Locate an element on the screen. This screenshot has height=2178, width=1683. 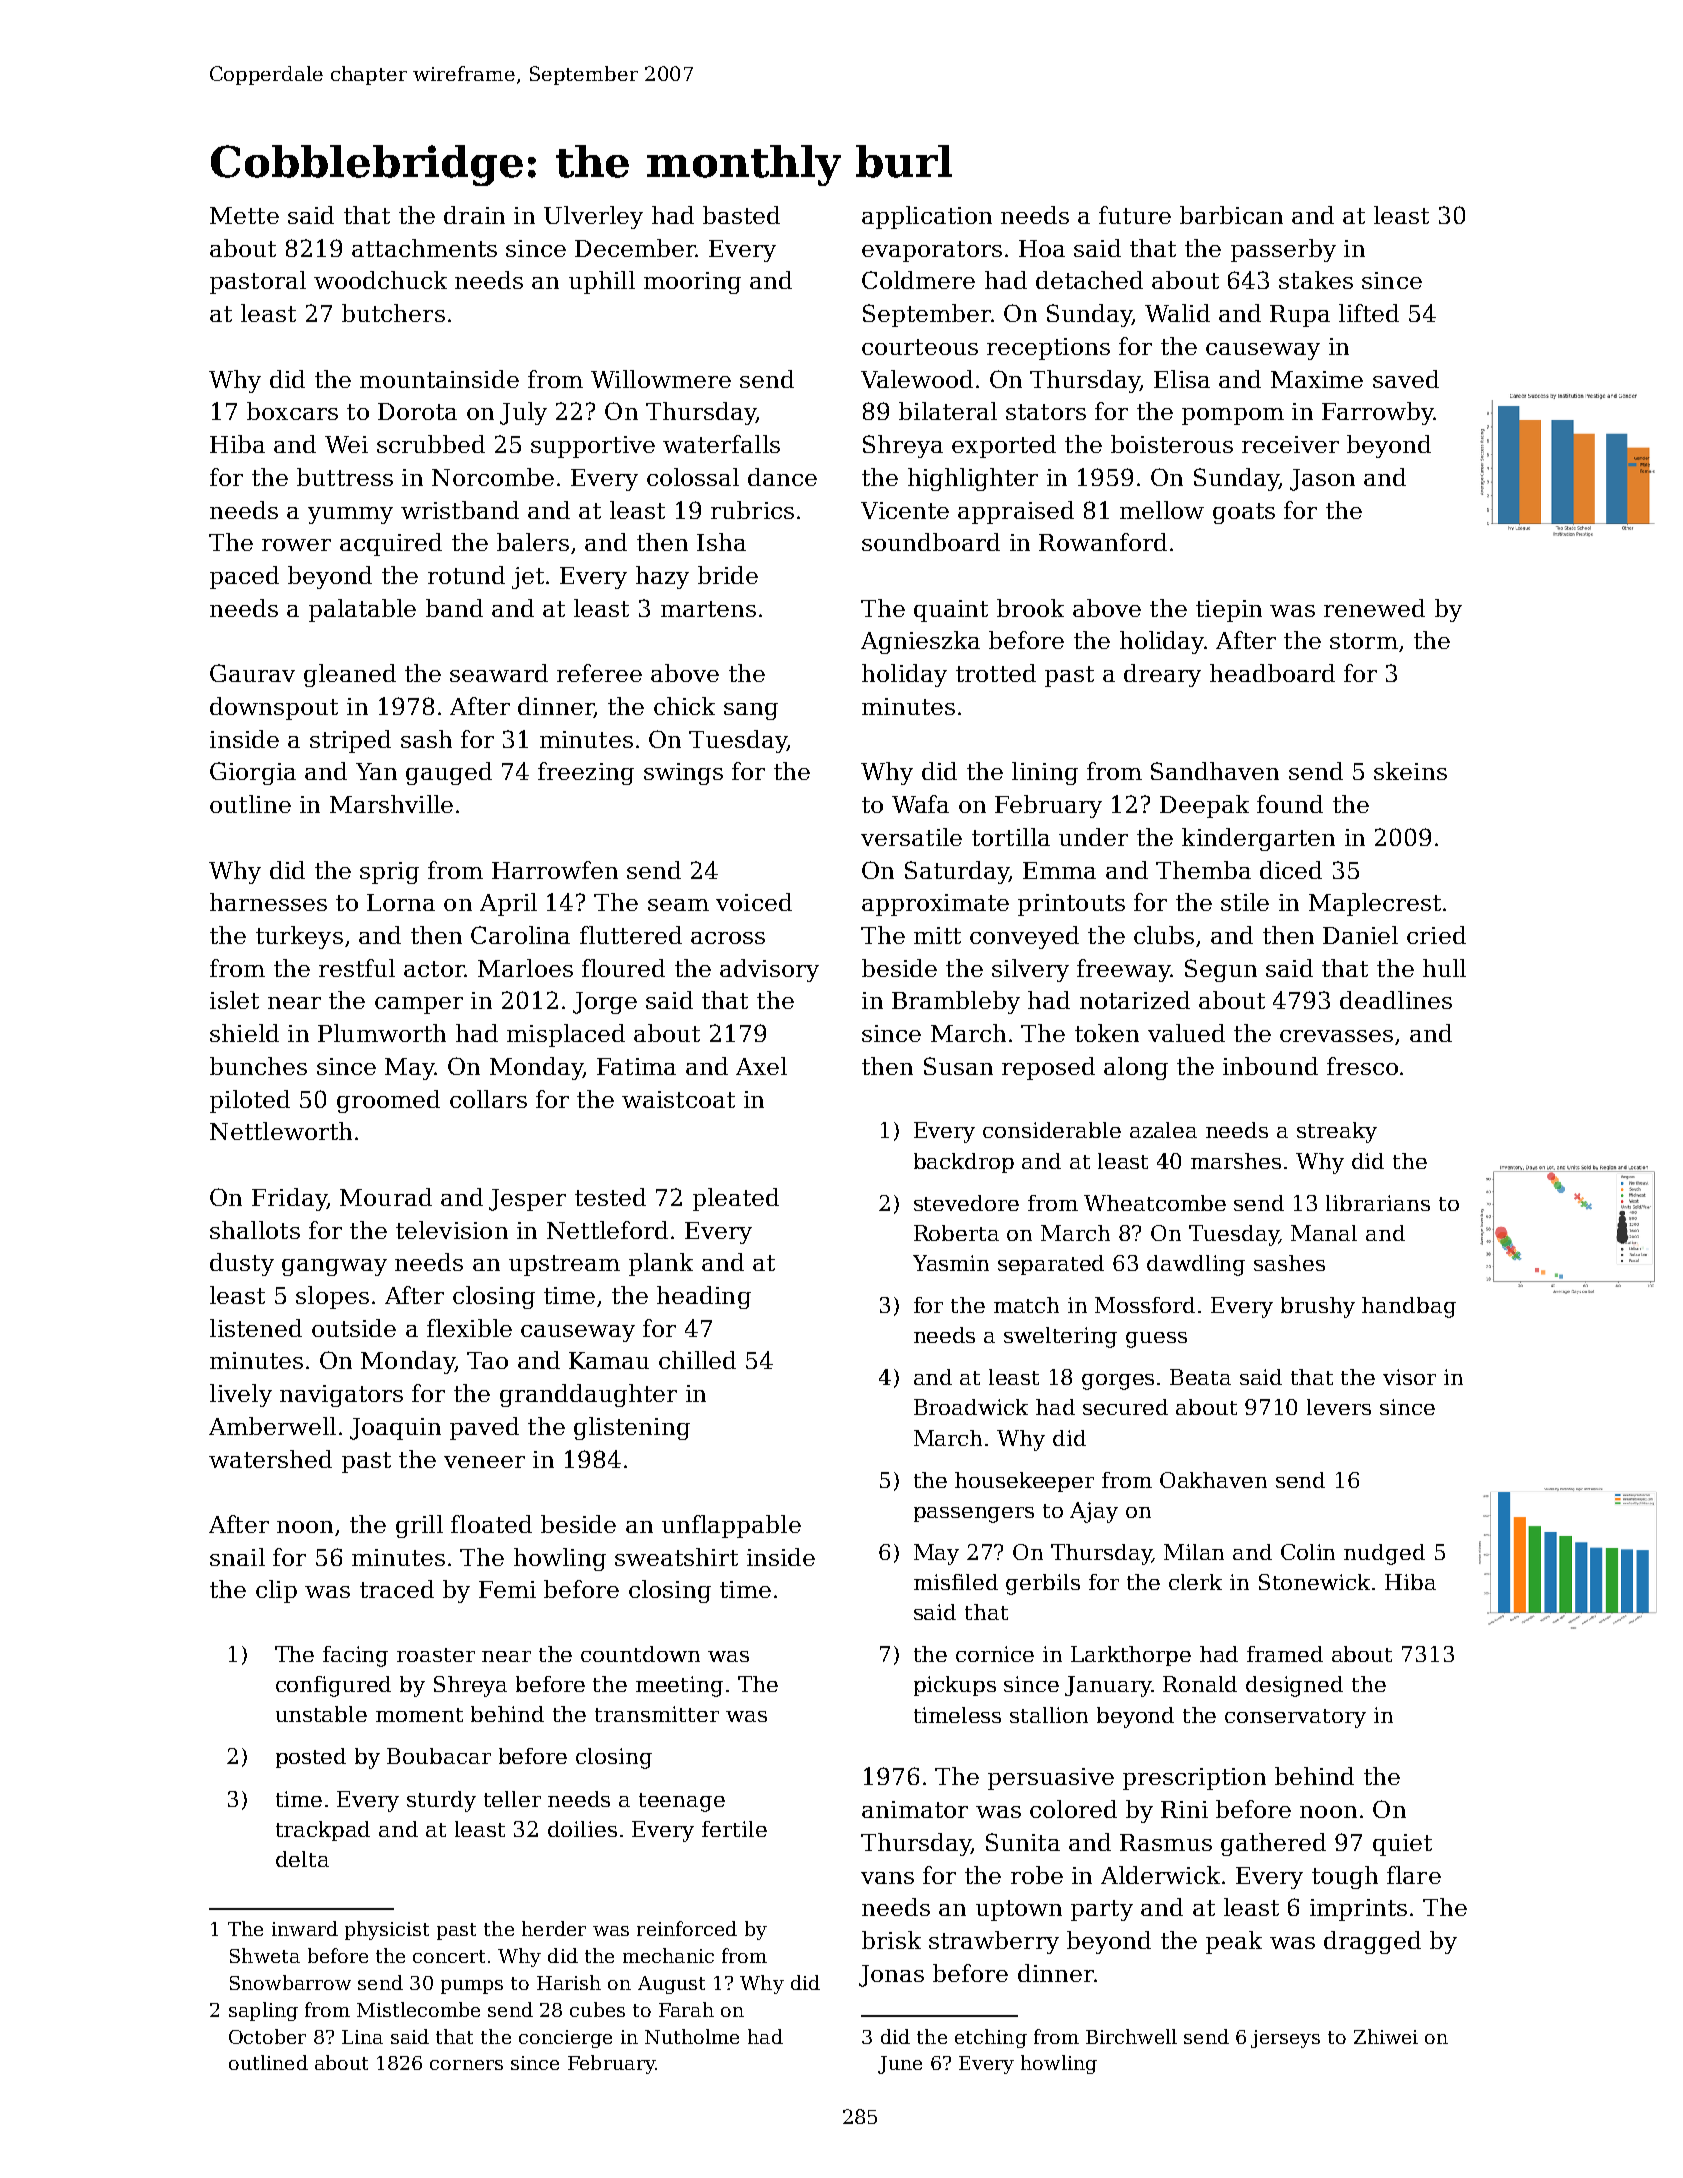
barbican is located at coordinates (1231, 215).
